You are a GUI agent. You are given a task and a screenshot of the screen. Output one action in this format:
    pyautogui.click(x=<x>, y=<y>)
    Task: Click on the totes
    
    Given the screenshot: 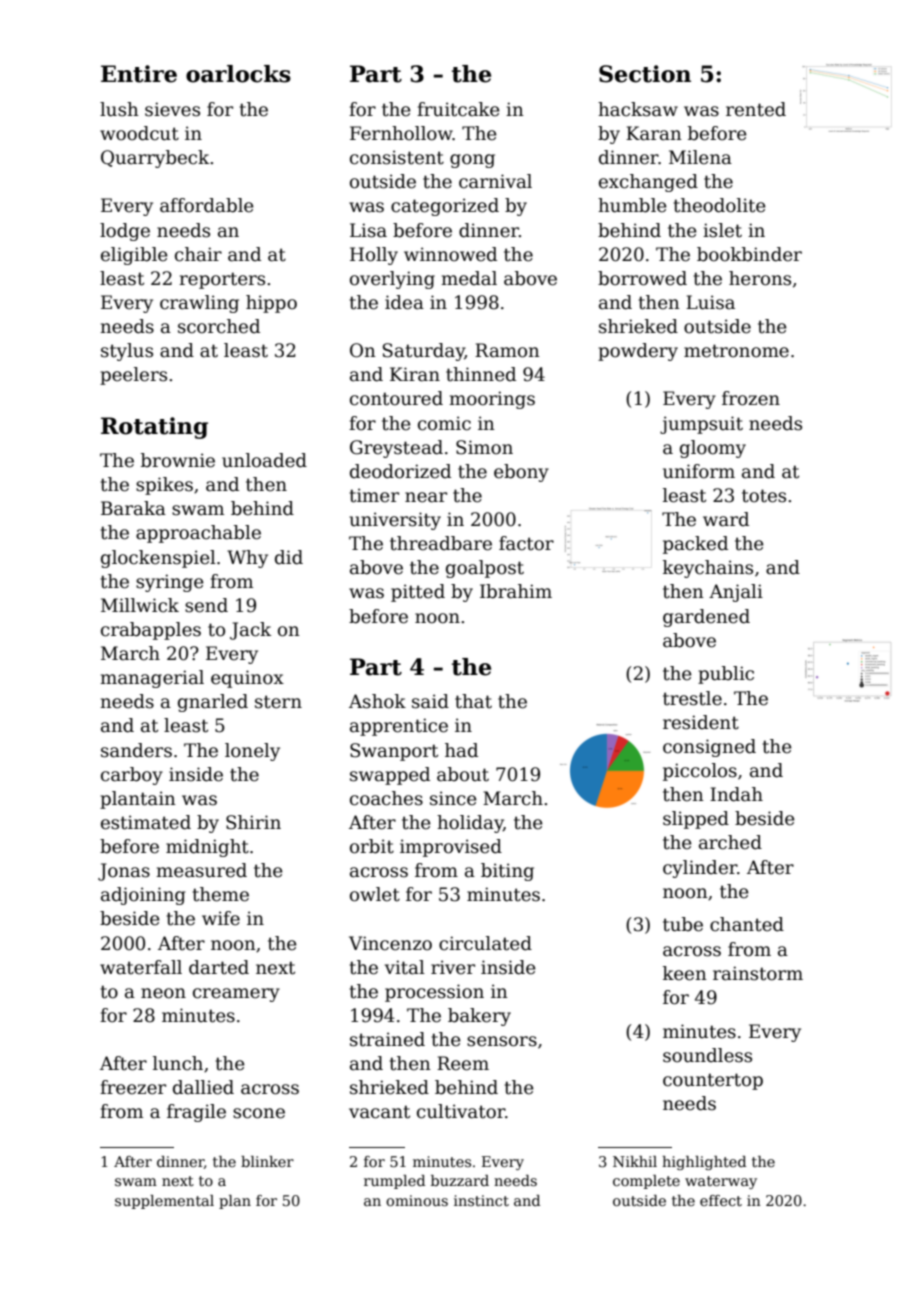 What is the action you would take?
    pyautogui.click(x=764, y=496)
